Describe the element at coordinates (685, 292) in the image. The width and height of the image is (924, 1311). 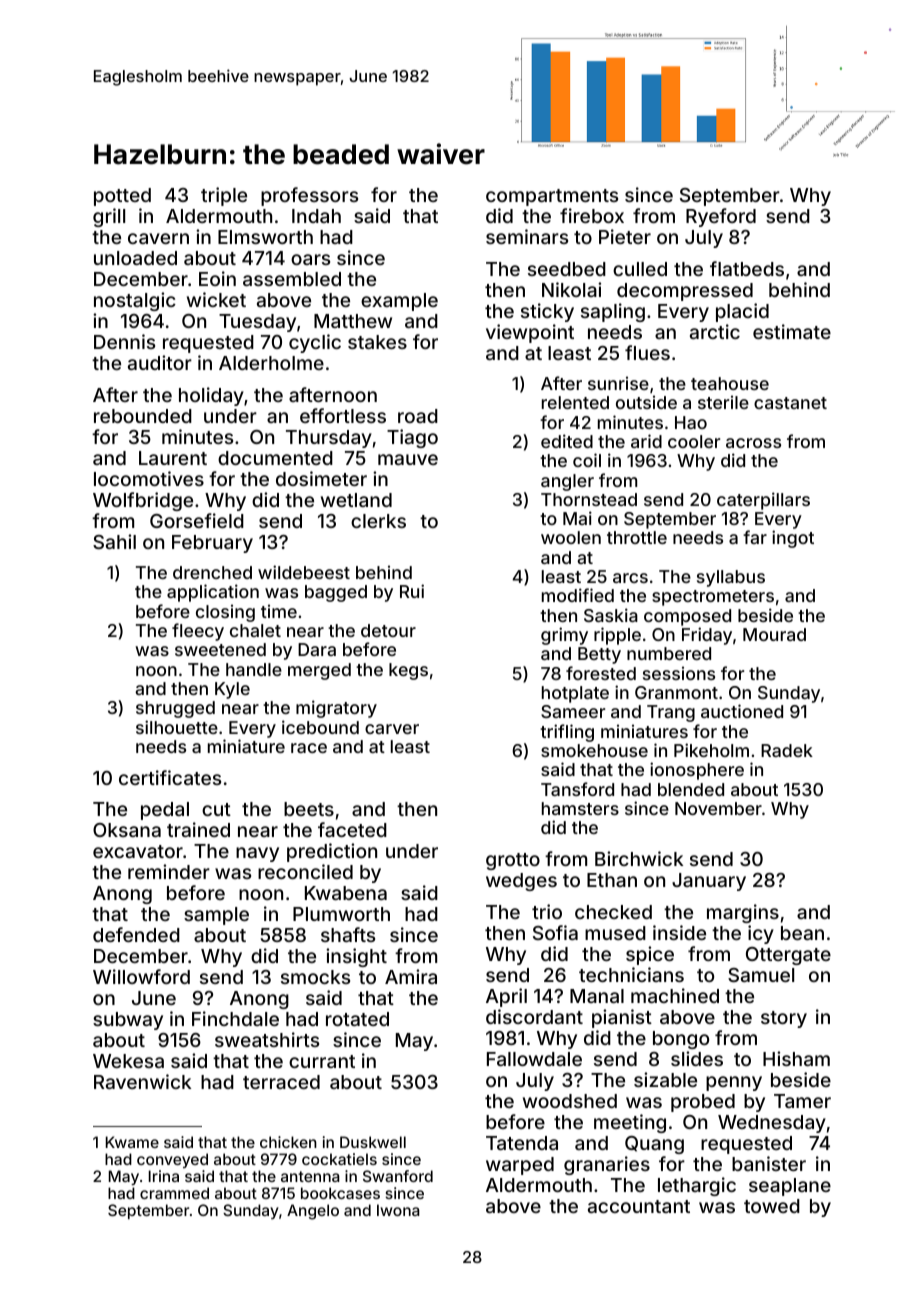
I see `decompressed` at that location.
